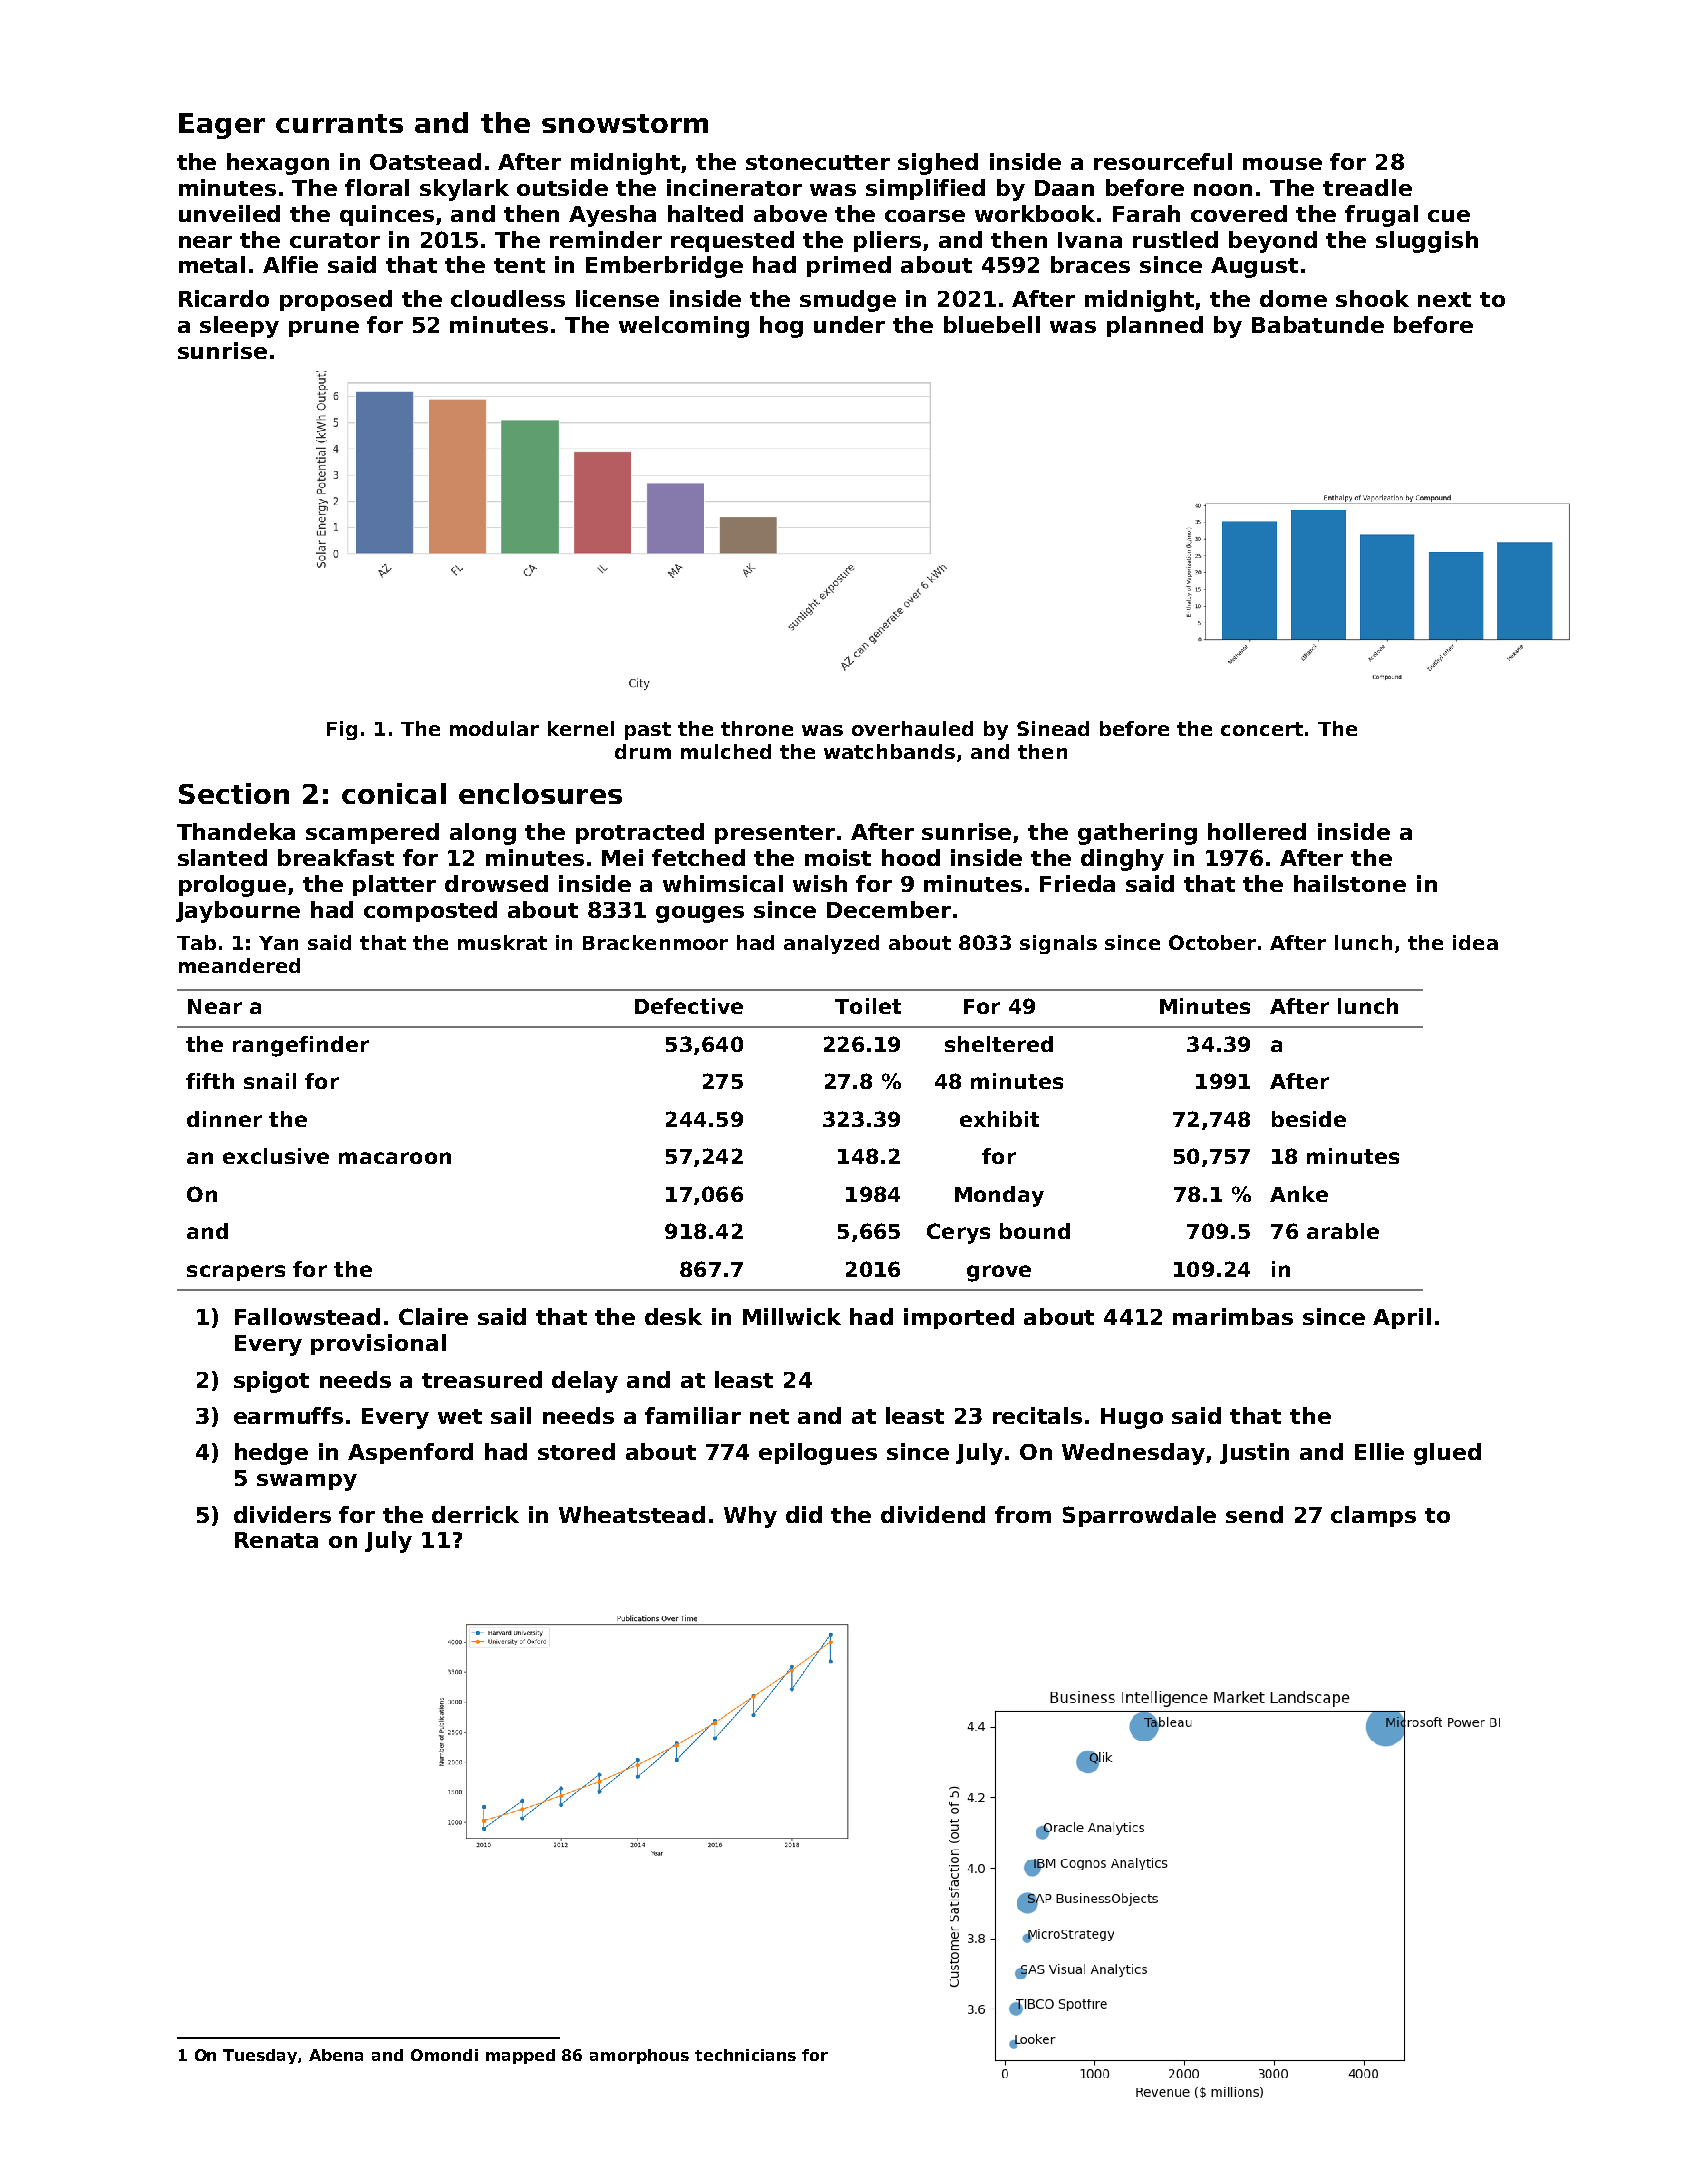 The width and height of the screenshot is (1683, 2178). What do you see at coordinates (757, 728) in the screenshot?
I see `throne` at bounding box center [757, 728].
